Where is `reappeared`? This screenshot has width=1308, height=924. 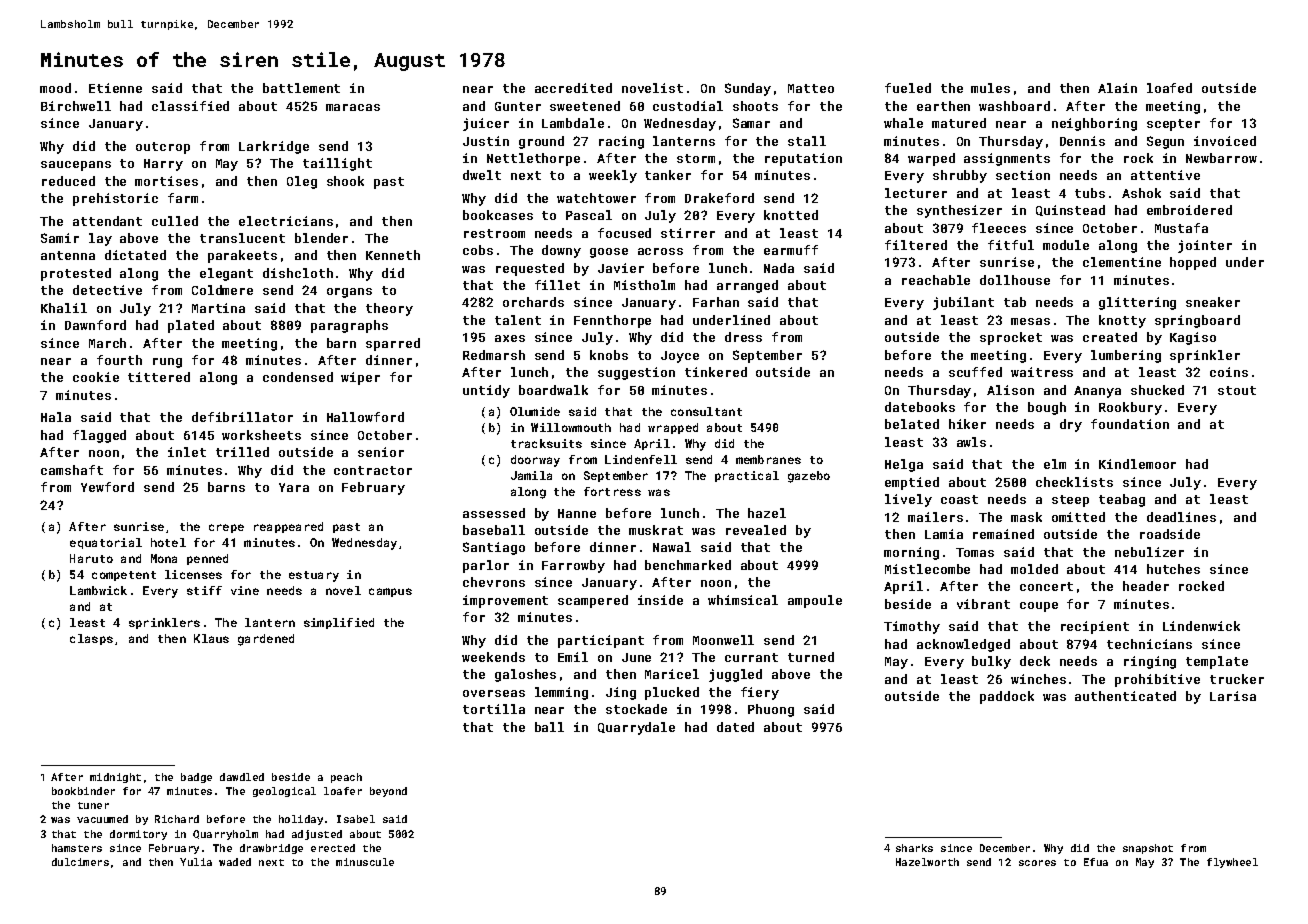 reappeared is located at coordinates (288, 527).
